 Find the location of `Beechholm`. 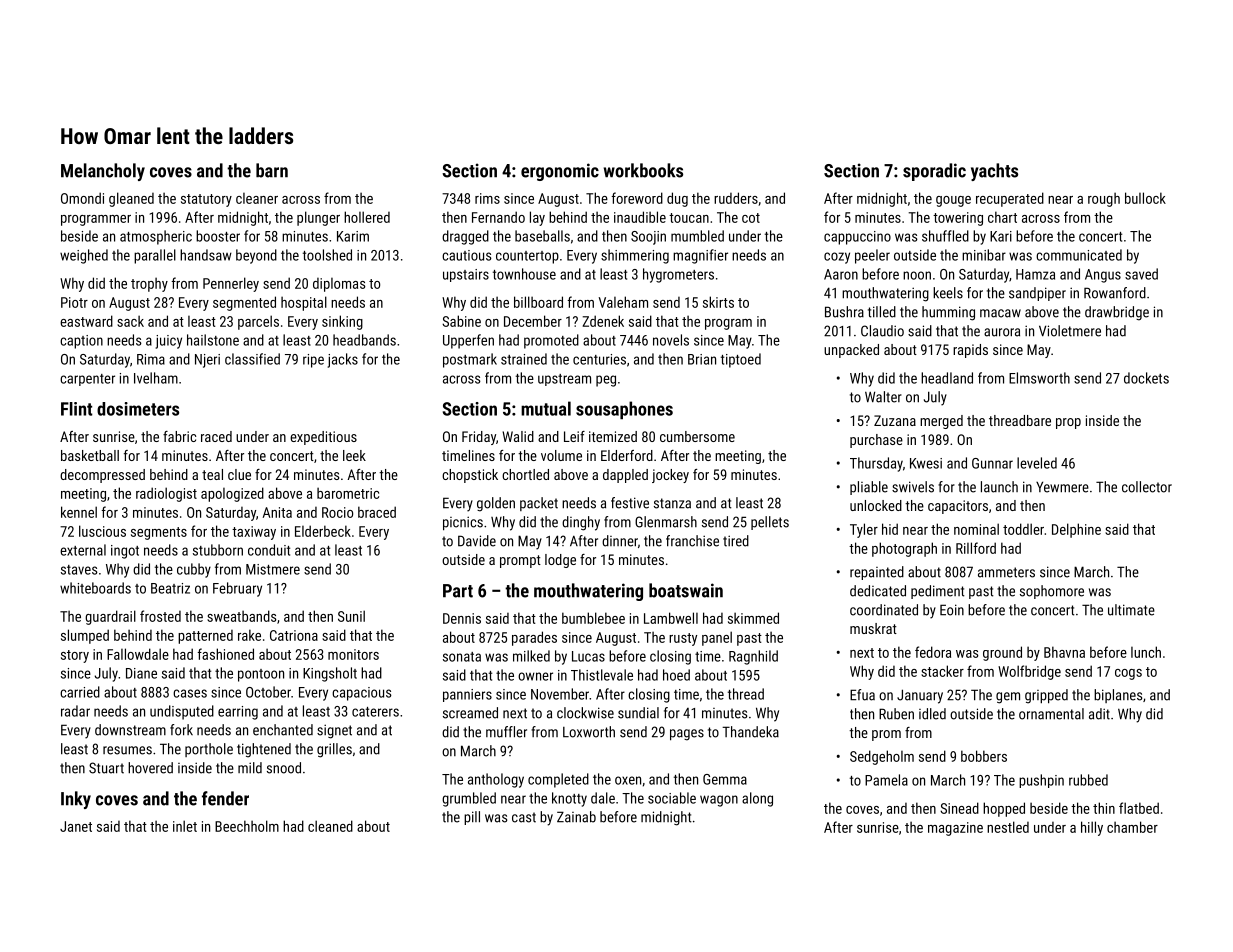

Beechholm is located at coordinates (247, 826).
